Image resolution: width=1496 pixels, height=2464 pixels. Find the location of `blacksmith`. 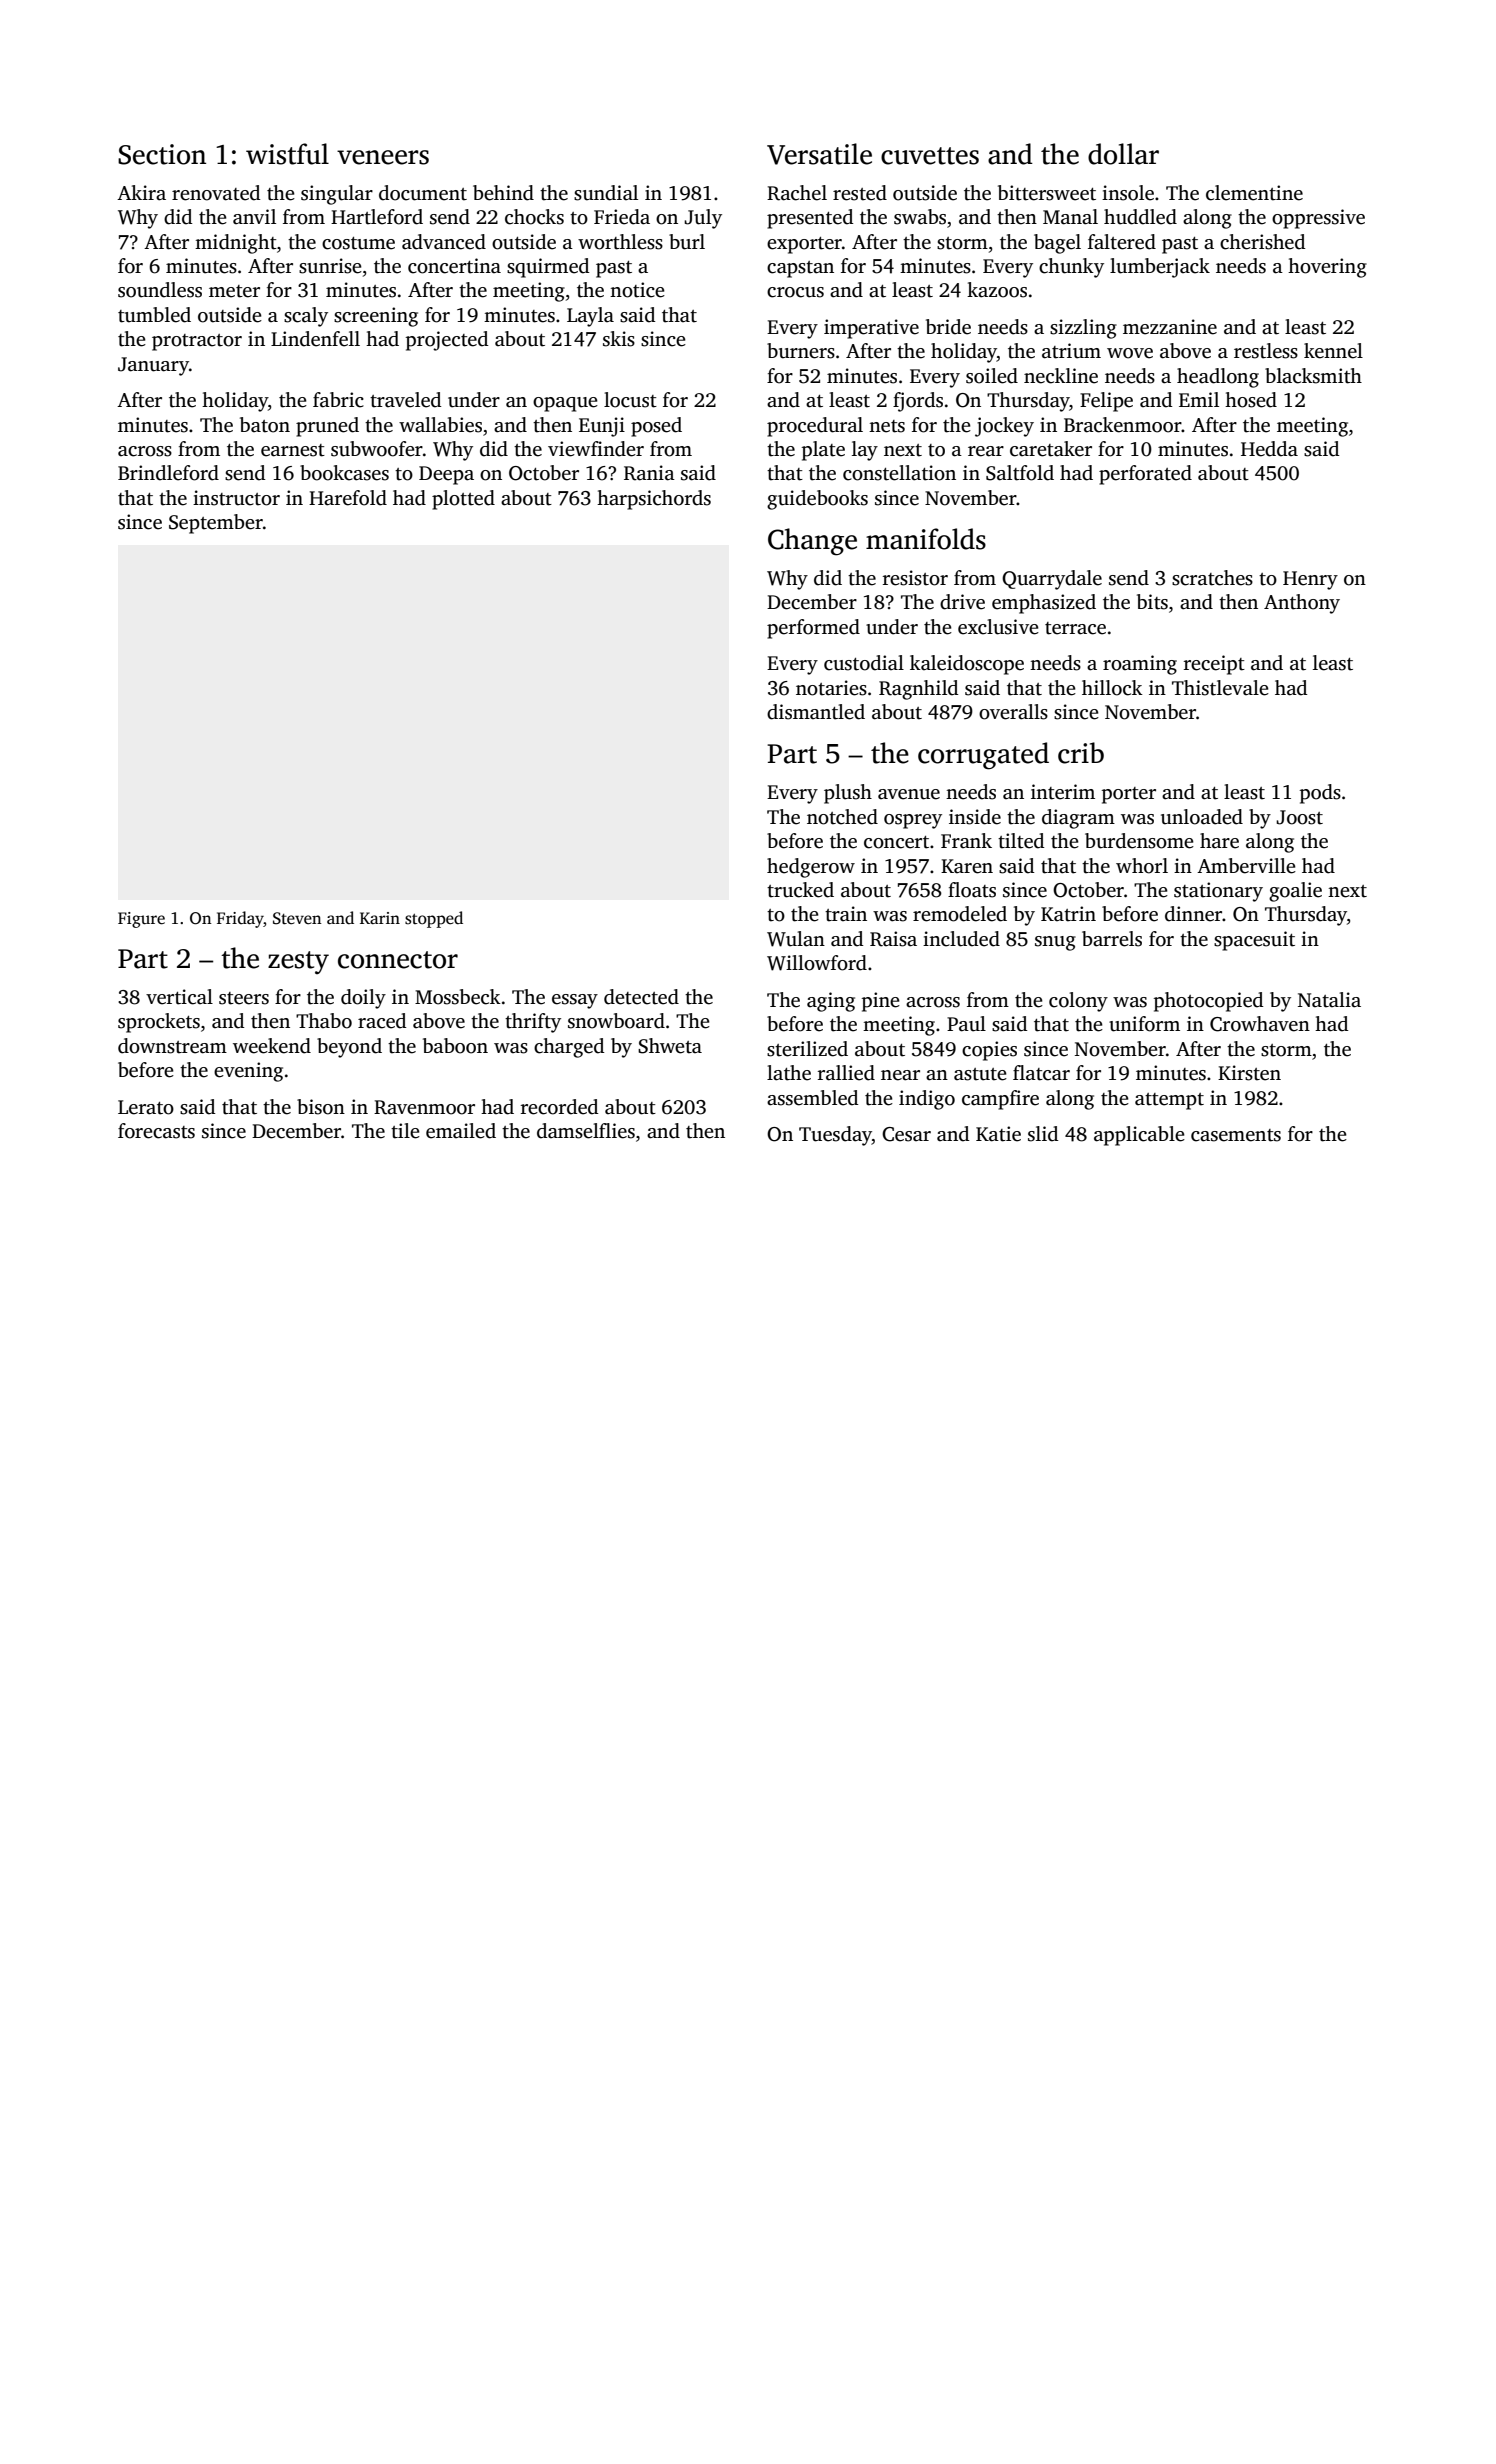

blacksmith is located at coordinates (1313, 376).
